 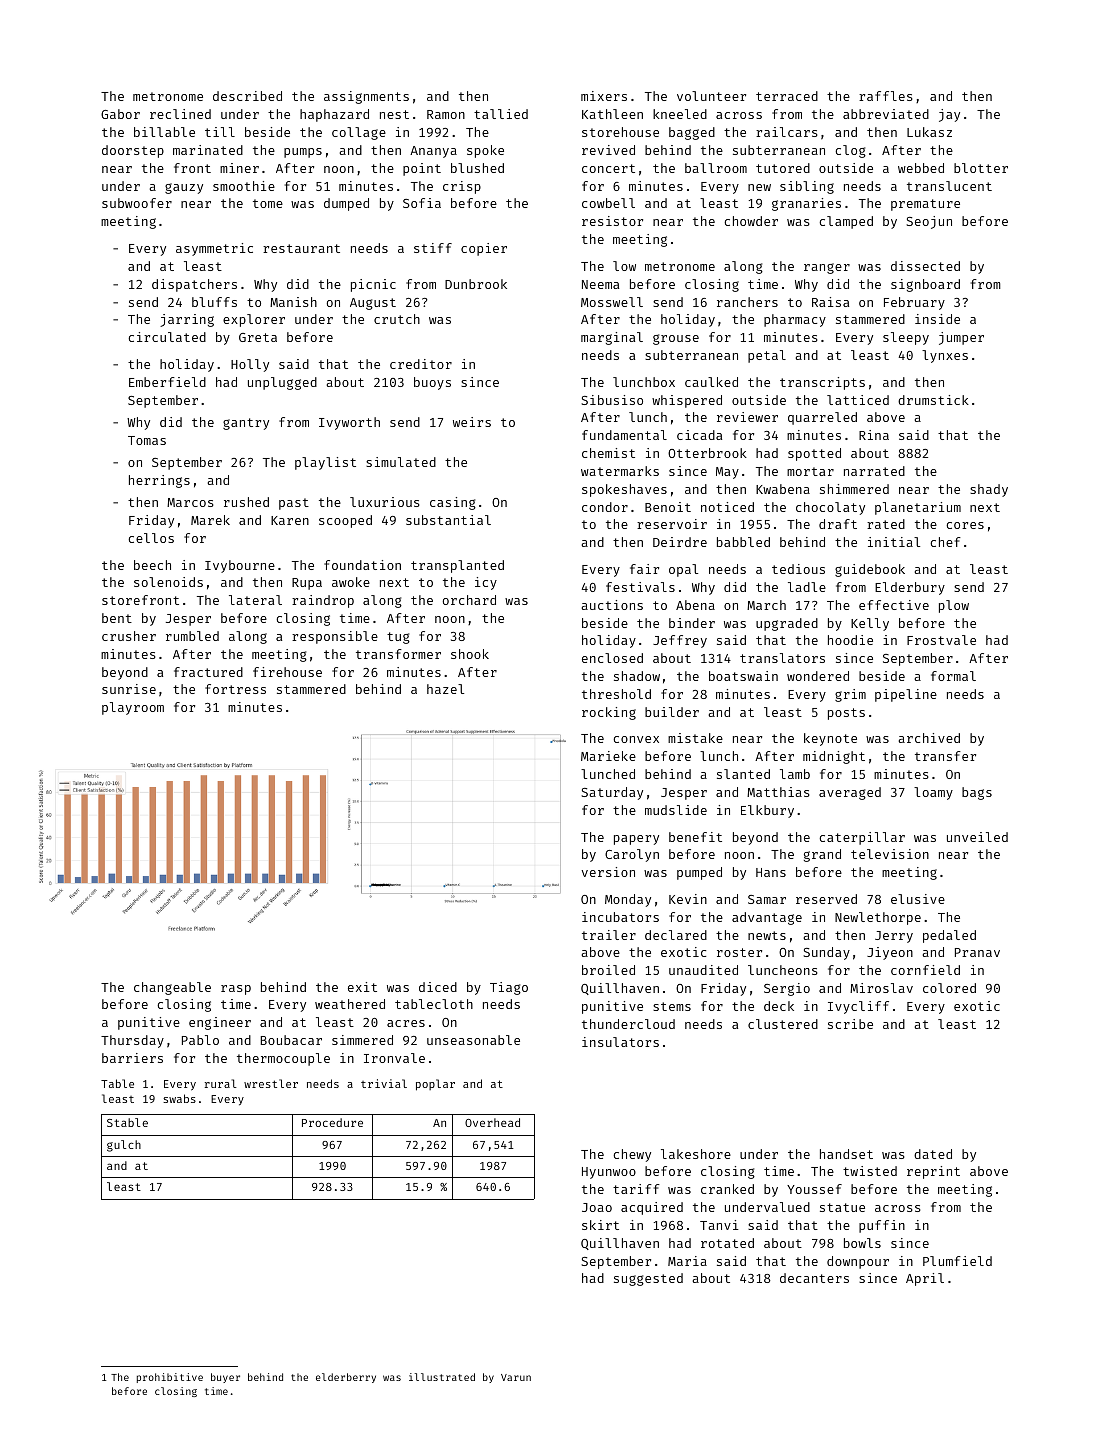 I want to click on handset, so click(x=846, y=1154).
